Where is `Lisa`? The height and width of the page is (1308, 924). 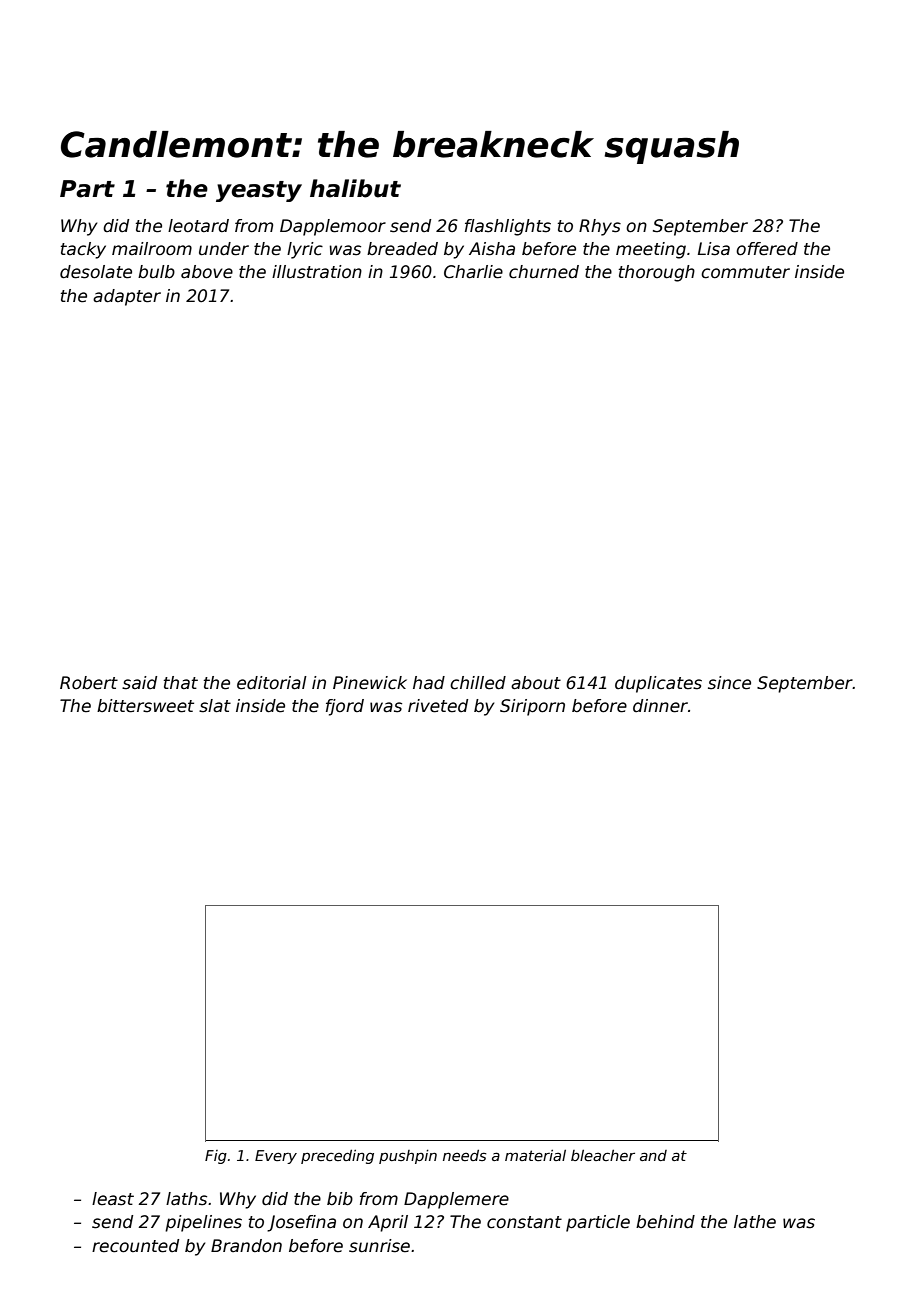
Lisa is located at coordinates (714, 249).
